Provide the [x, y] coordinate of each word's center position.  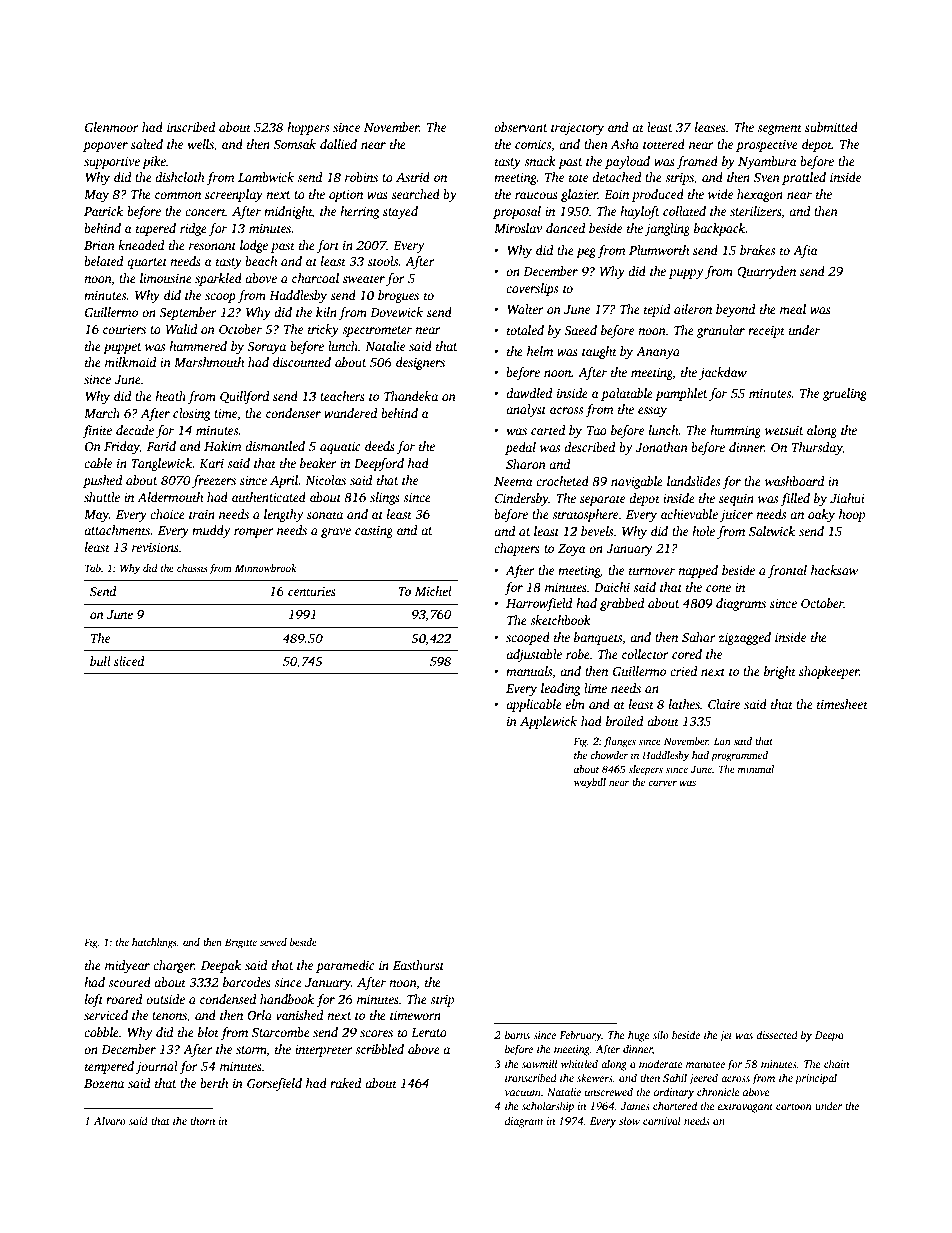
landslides [693, 481]
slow [629, 1120]
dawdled [529, 393]
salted [147, 144]
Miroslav [518, 228]
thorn [202, 1120]
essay [652, 412]
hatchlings [154, 943]
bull [100, 661]
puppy [686, 274]
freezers [214, 481]
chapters [517, 549]
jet [726, 1036]
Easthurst [418, 965]
